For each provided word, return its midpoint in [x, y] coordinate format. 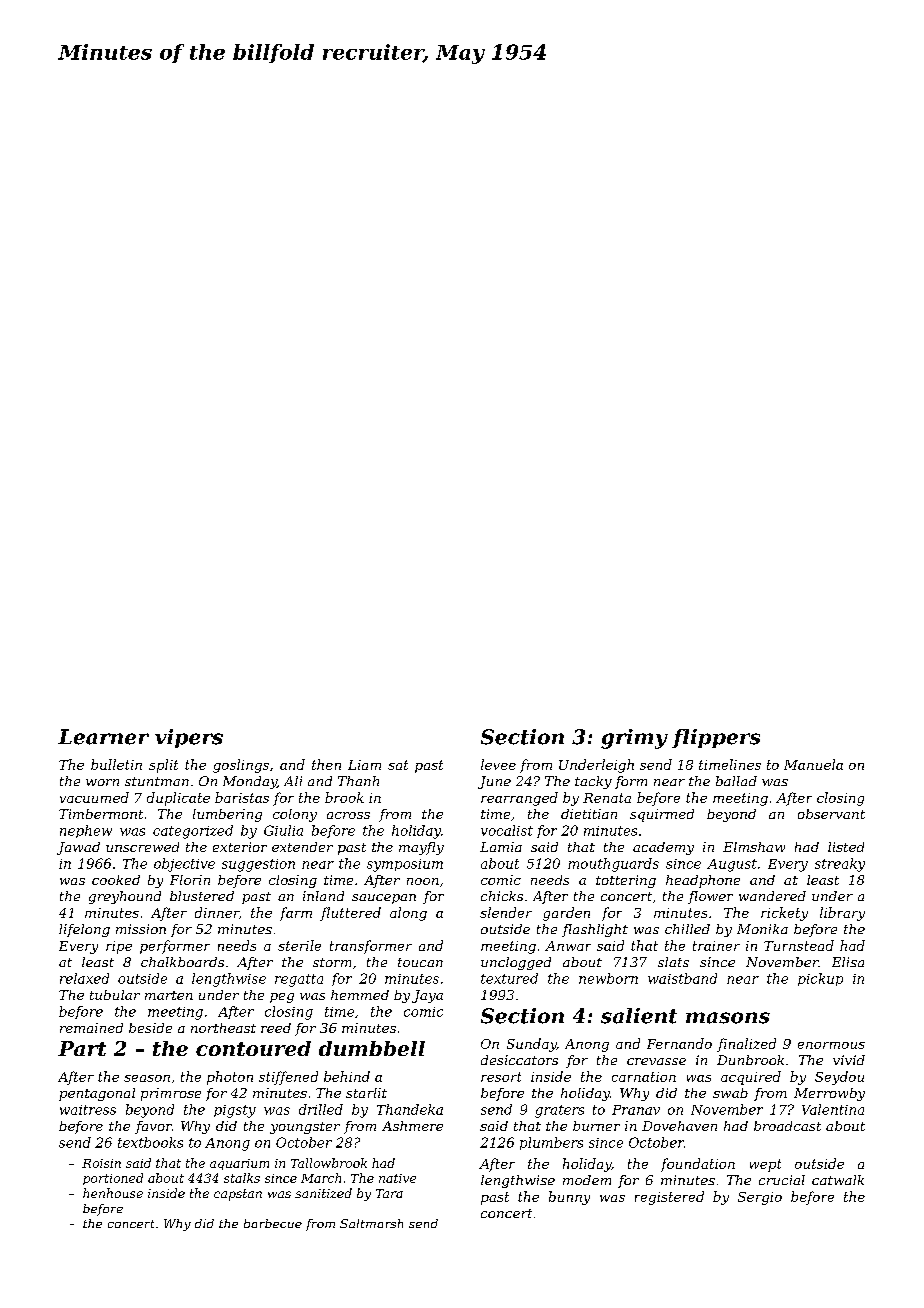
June [494, 782]
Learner [103, 737]
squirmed [662, 815]
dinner [217, 912]
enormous [831, 1045]
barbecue [273, 1223]
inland [323, 896]
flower [710, 897]
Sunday [531, 1045]
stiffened [288, 1078]
